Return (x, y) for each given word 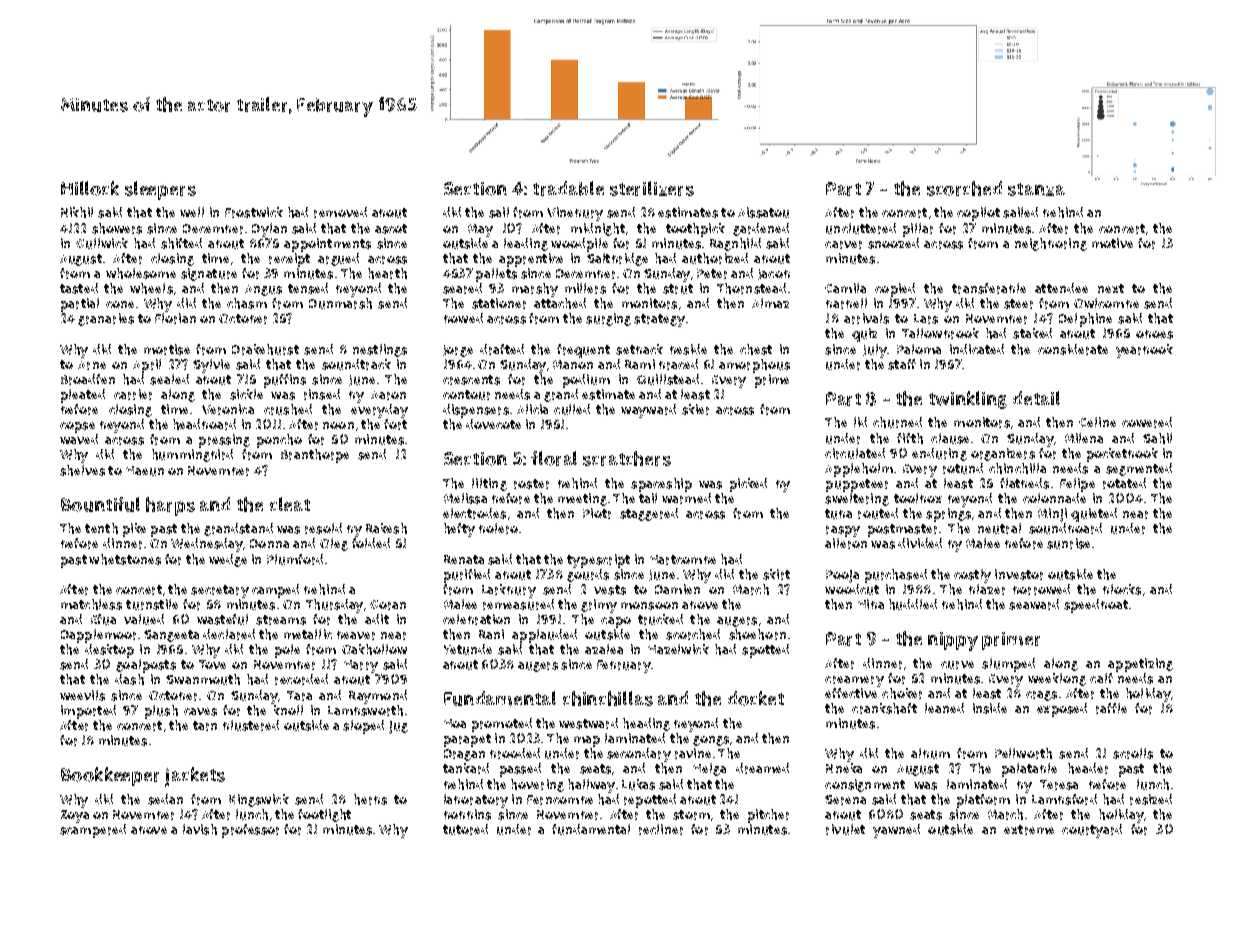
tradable (568, 188)
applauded (544, 636)
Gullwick (102, 243)
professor (250, 831)
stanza (1036, 189)
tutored (465, 829)
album (930, 753)
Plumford (295, 559)
